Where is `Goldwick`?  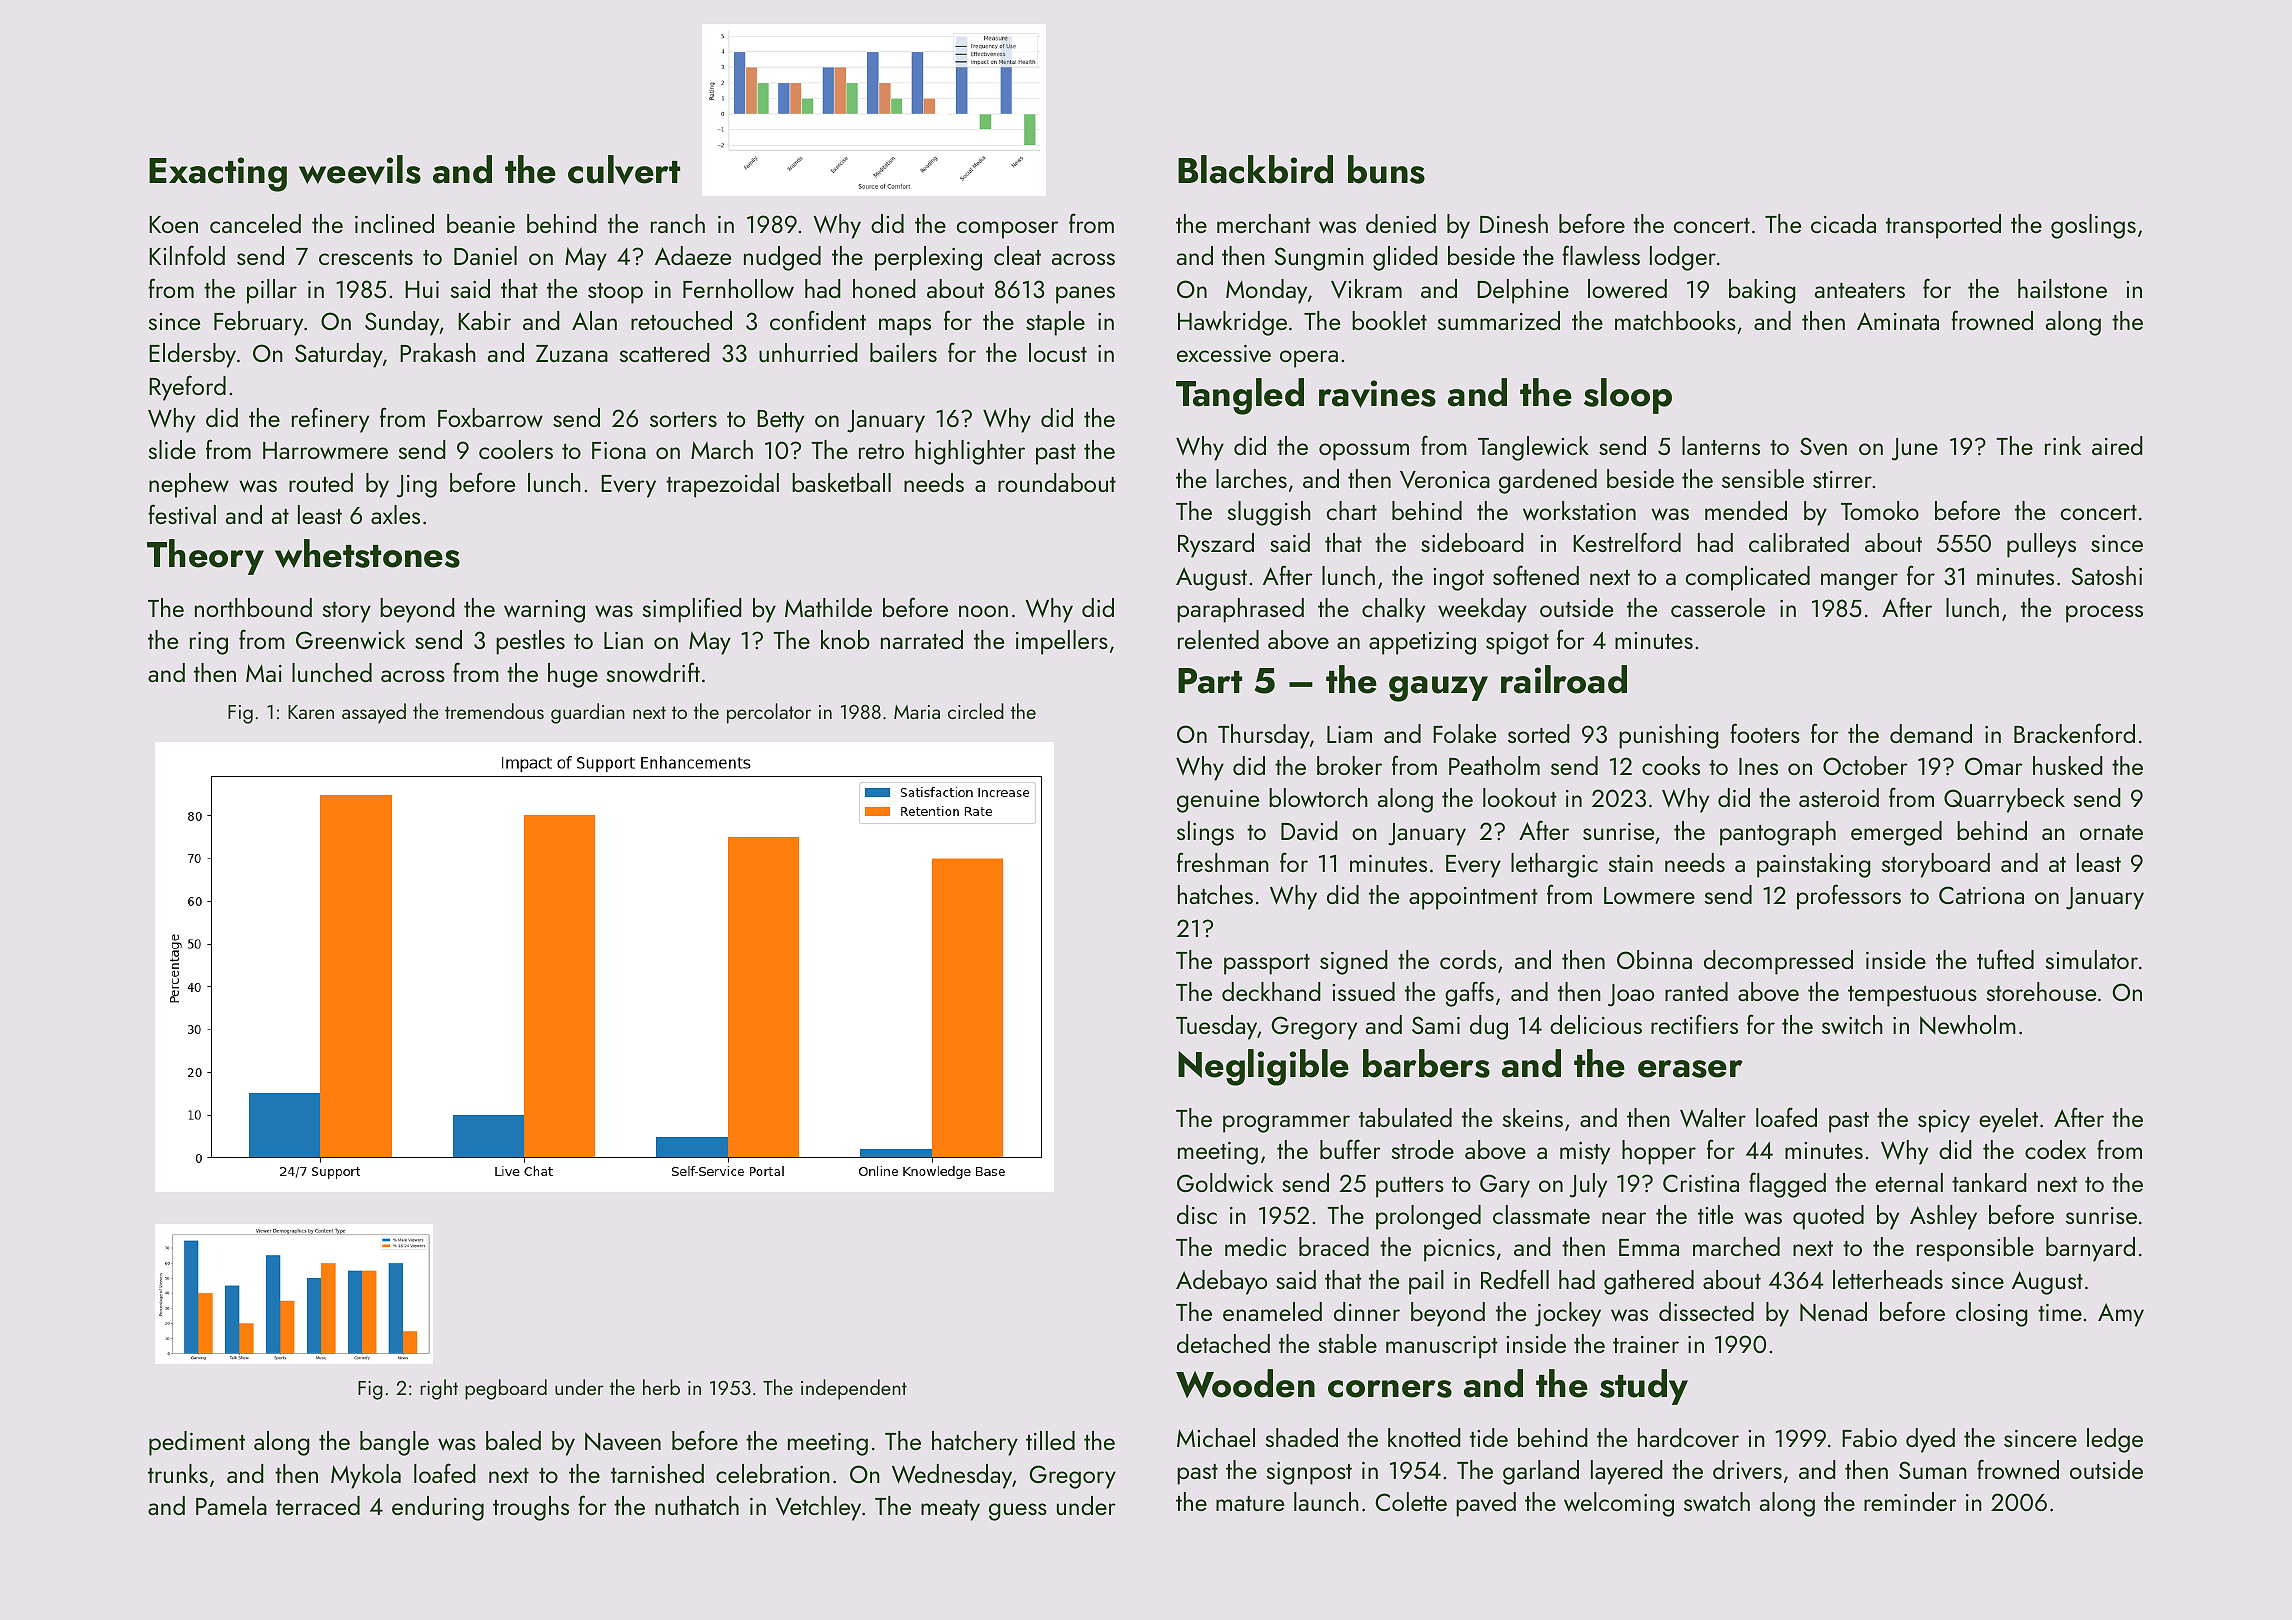
Goldwick is located at coordinates (1225, 1183).
